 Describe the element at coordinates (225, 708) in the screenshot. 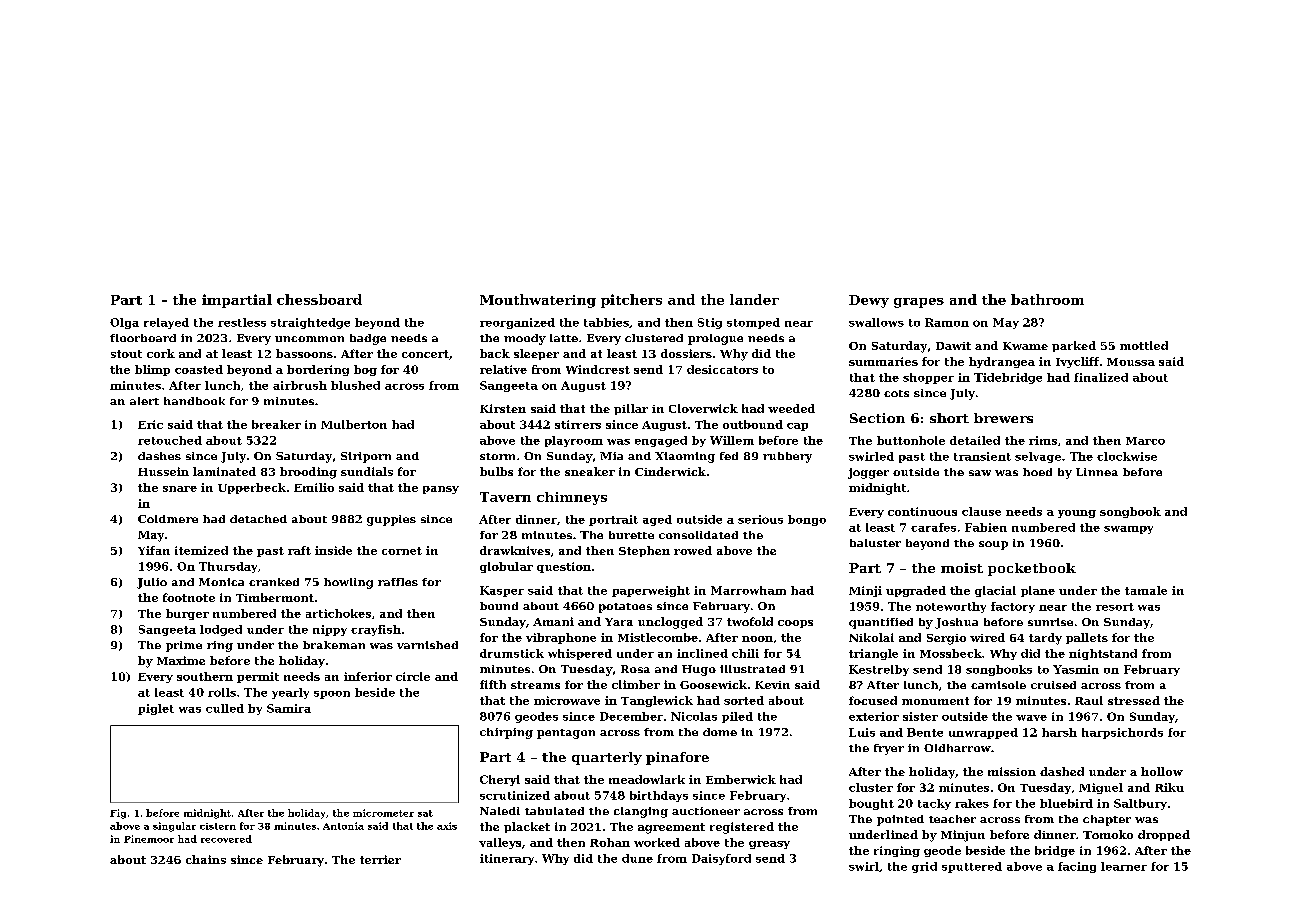

I see `culled` at that location.
